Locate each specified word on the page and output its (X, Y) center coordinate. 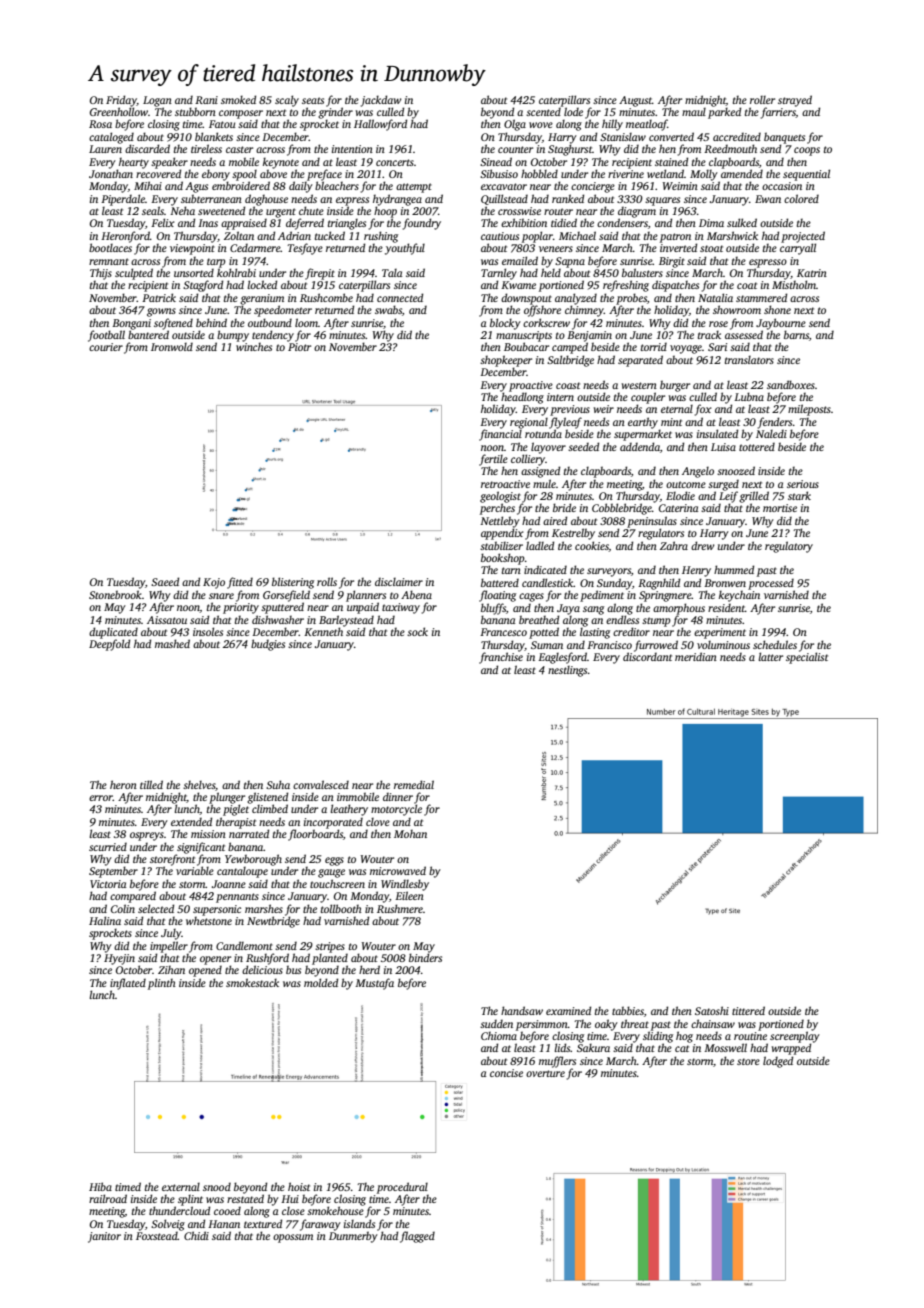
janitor (104, 1237)
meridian (696, 656)
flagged (417, 1237)
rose (718, 324)
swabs (388, 309)
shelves (199, 785)
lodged (778, 1062)
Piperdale (123, 200)
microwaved (398, 870)
